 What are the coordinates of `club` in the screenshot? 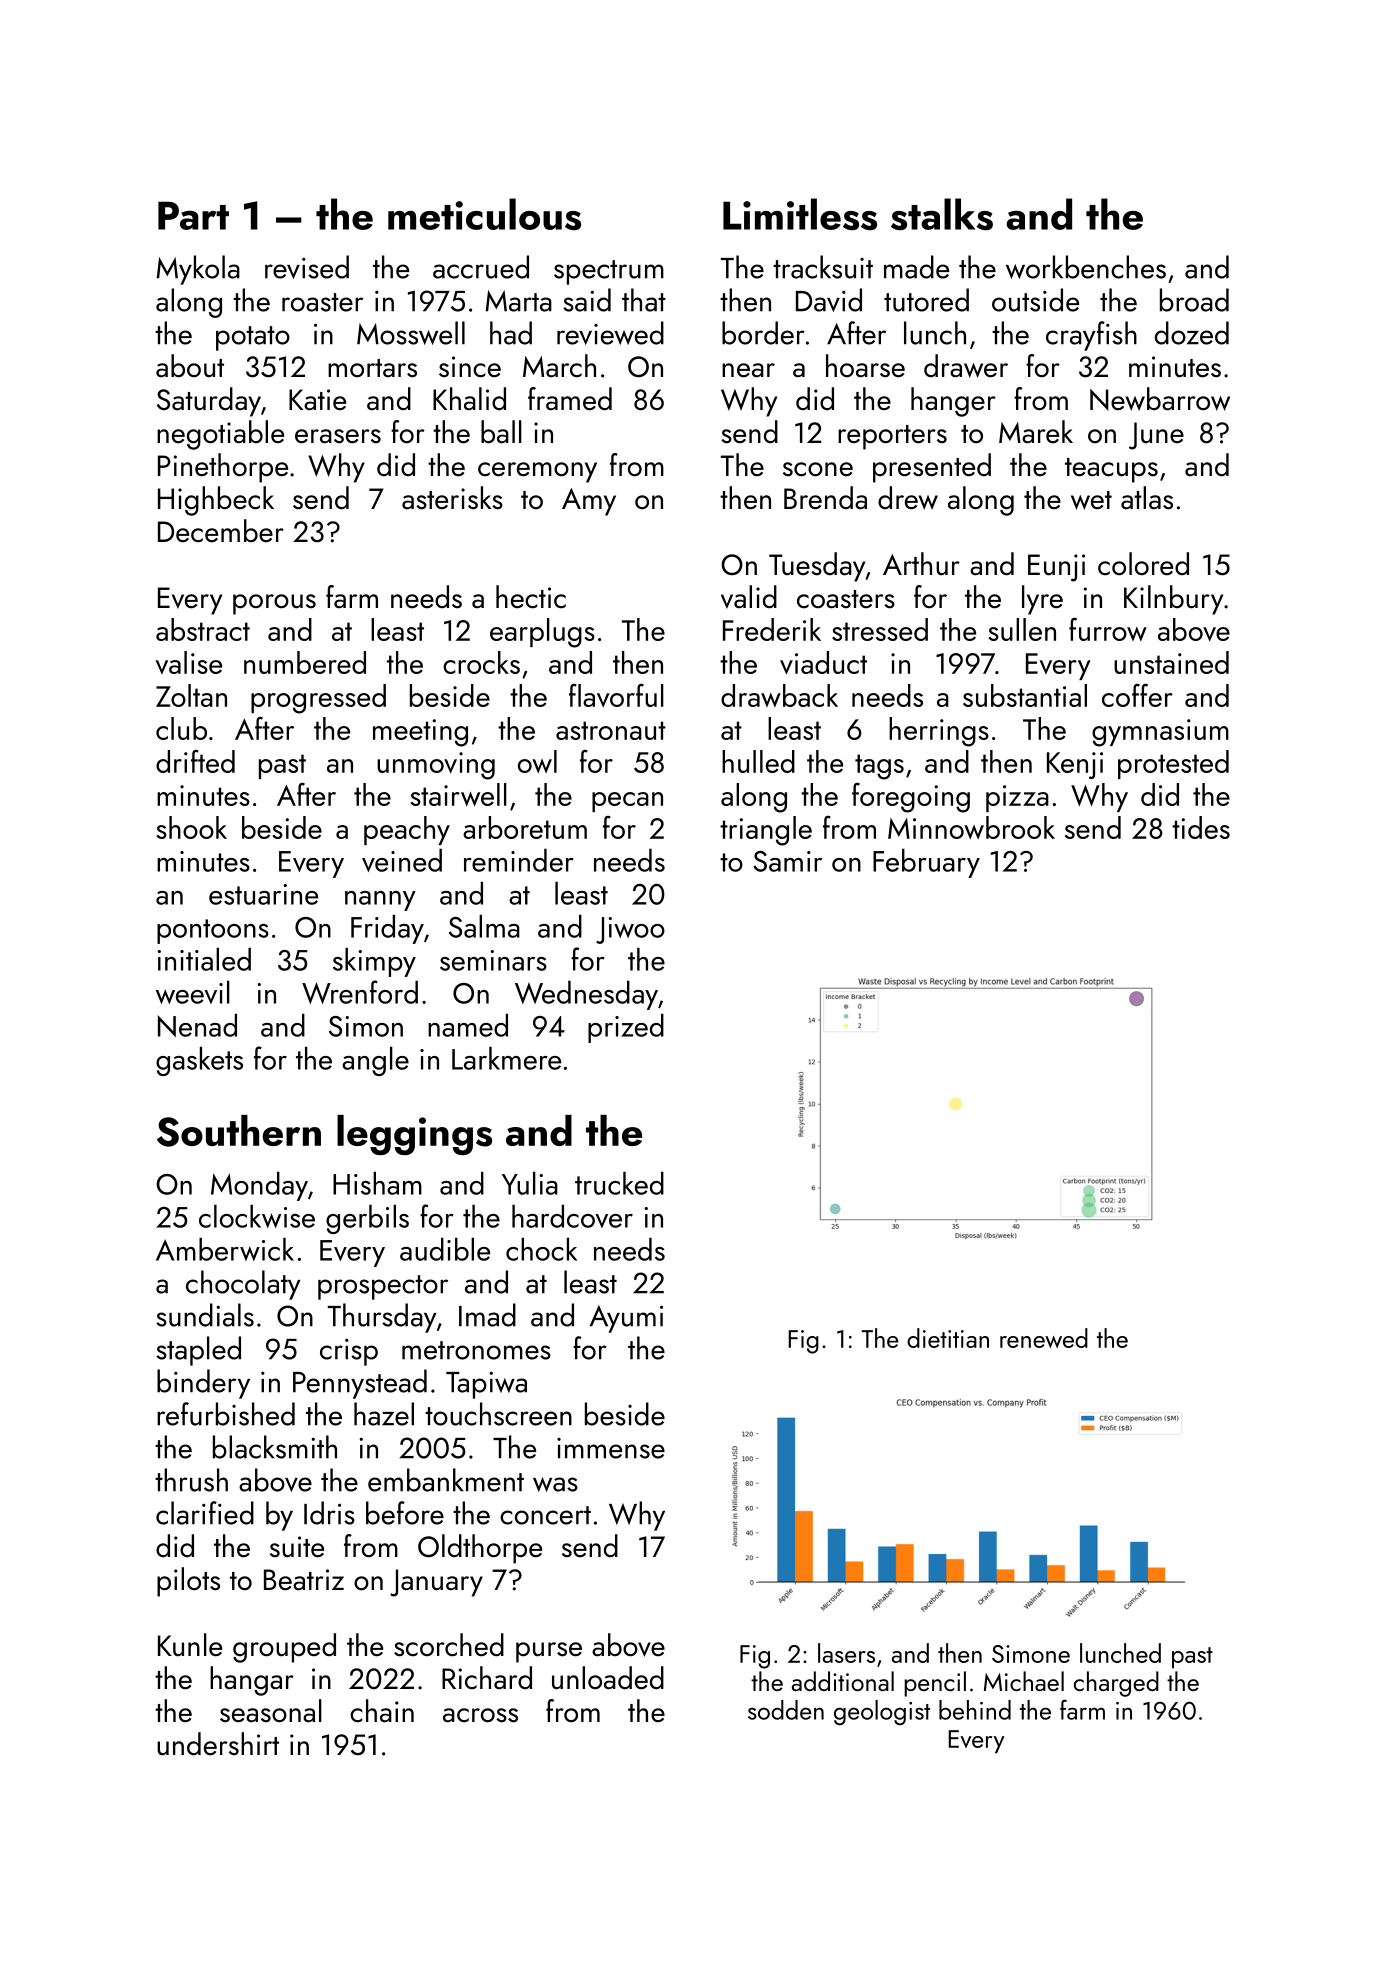 It's located at (181, 728).
